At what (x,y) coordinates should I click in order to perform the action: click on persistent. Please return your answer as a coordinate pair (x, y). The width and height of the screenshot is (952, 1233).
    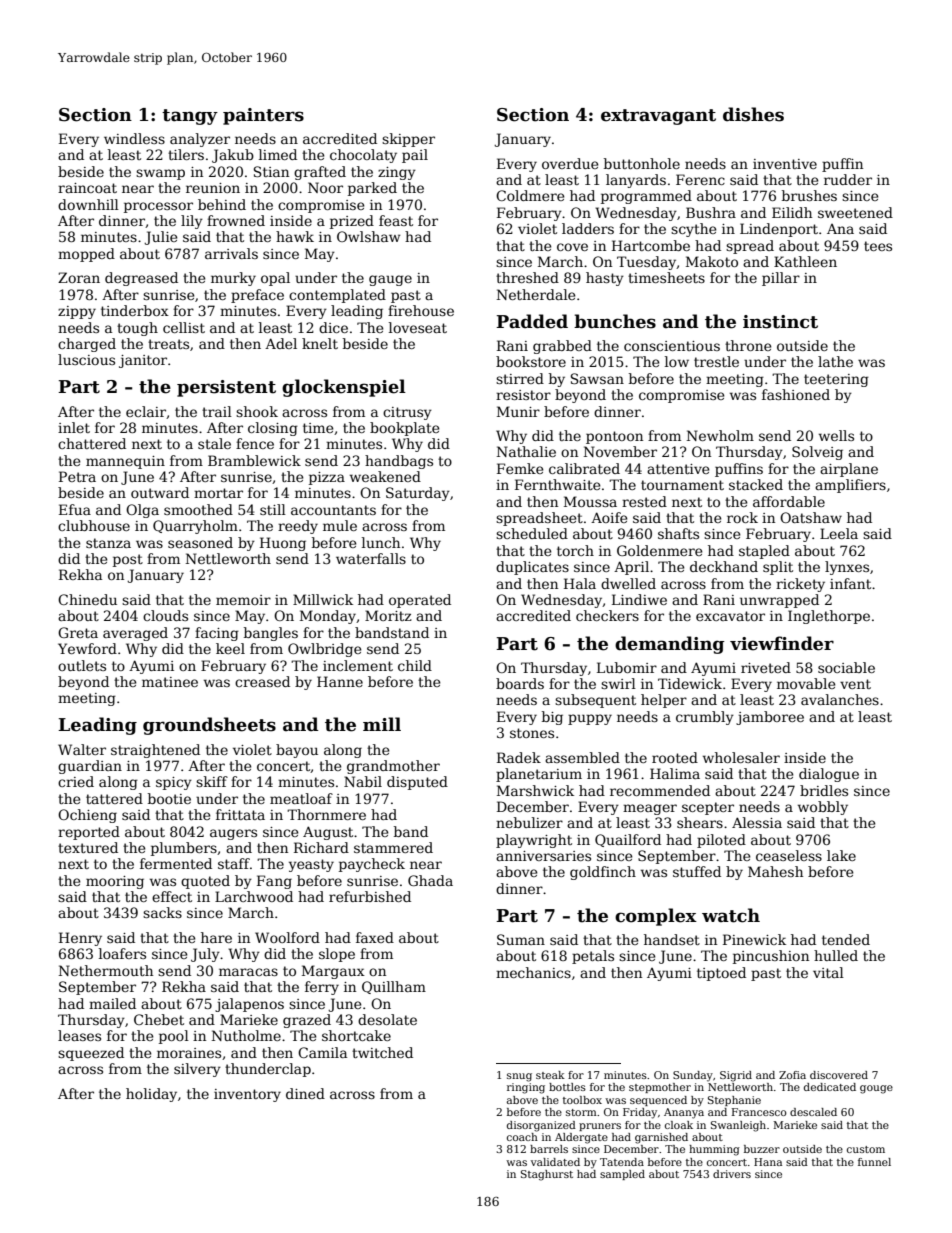
    Looking at the image, I should click on (226, 388).
